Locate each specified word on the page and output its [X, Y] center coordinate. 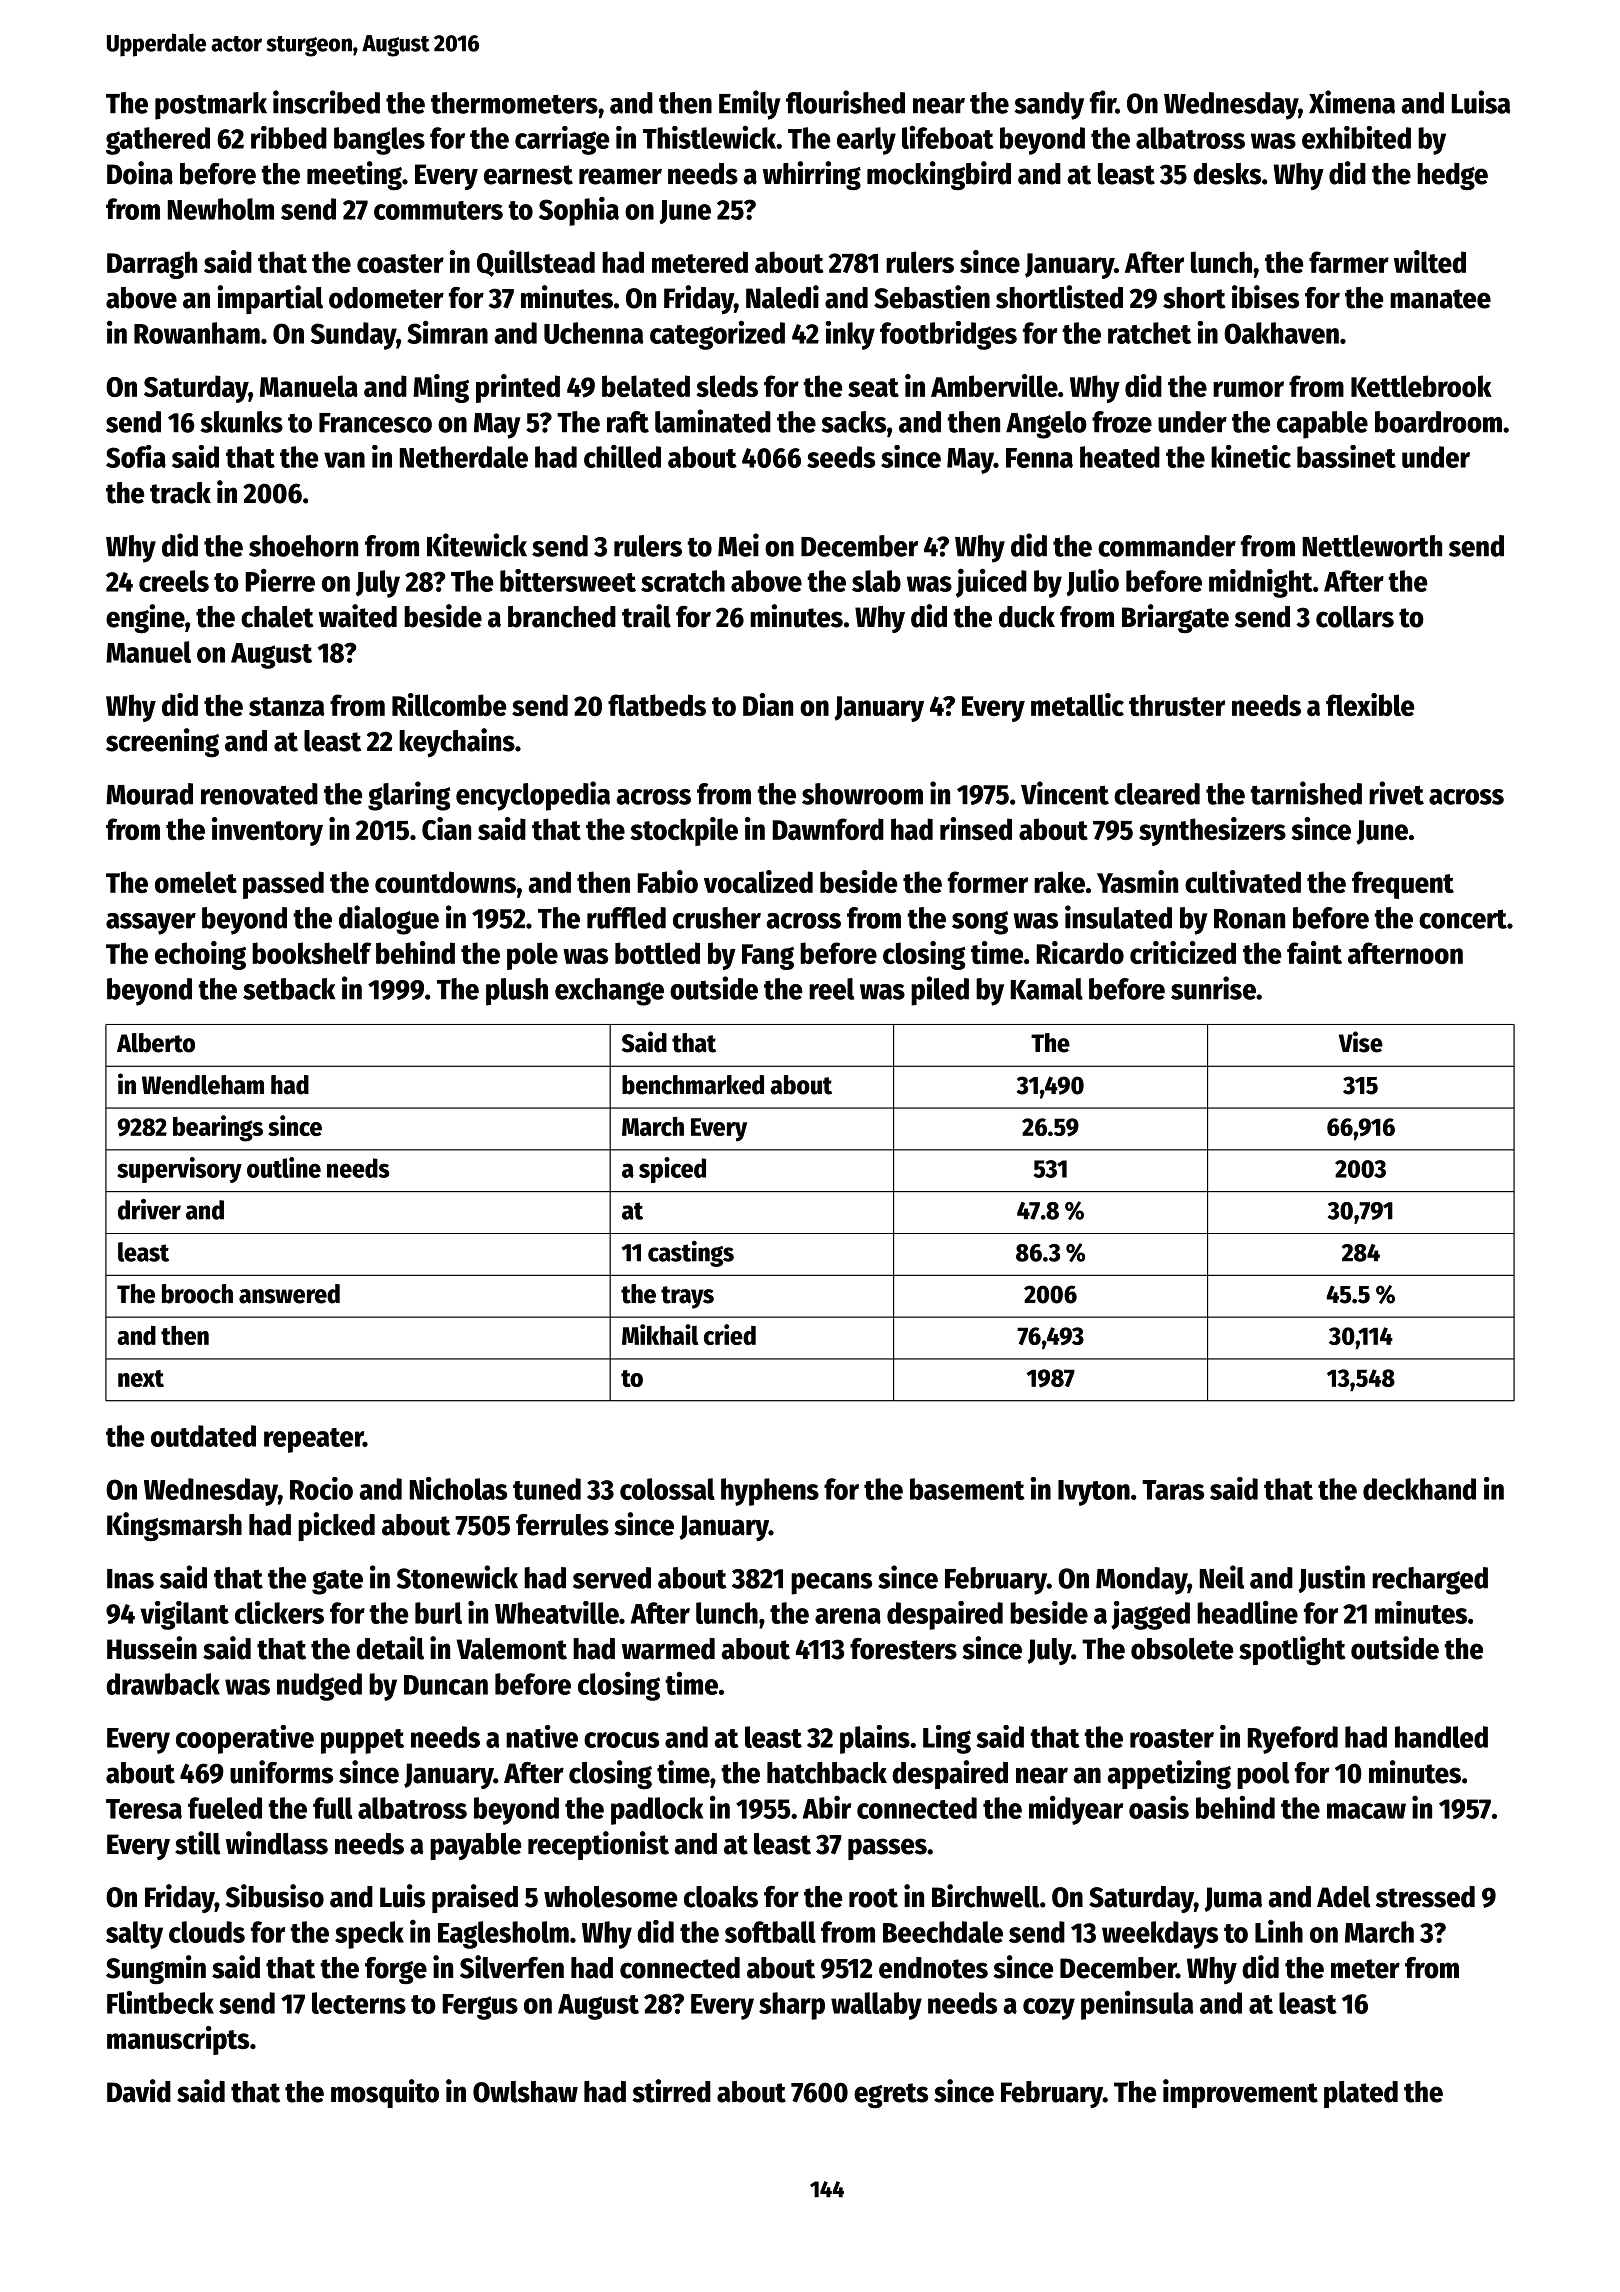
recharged [1430, 1581]
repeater [313, 1440]
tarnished [1306, 793]
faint [1314, 952]
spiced [672, 1170]
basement [967, 1489]
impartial [270, 299]
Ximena [1352, 102]
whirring [812, 175]
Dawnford [828, 829]
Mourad [149, 794]
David [139, 2091]
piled [940, 991]
